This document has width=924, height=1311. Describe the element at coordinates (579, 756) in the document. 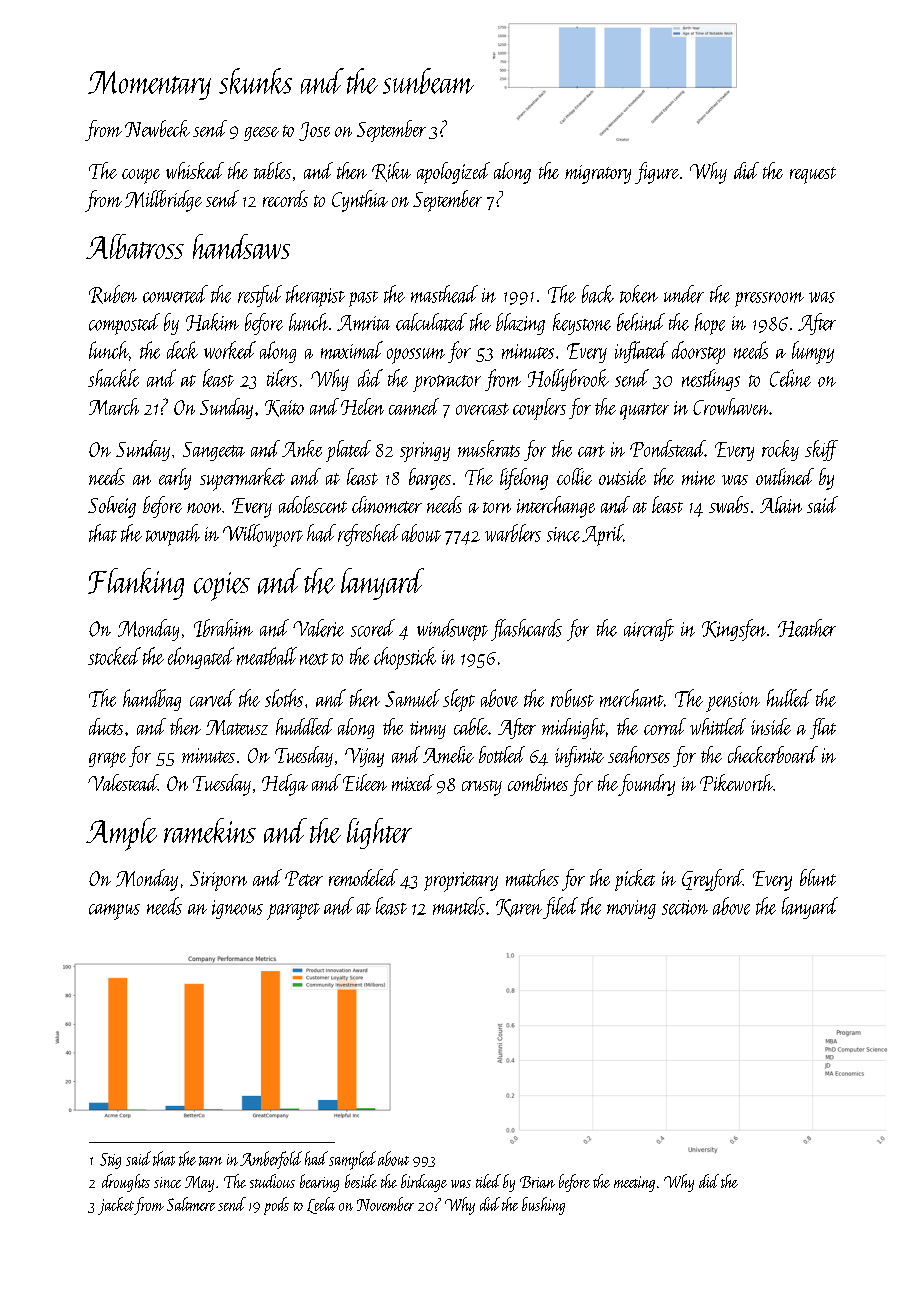

I see `infinite` at that location.
